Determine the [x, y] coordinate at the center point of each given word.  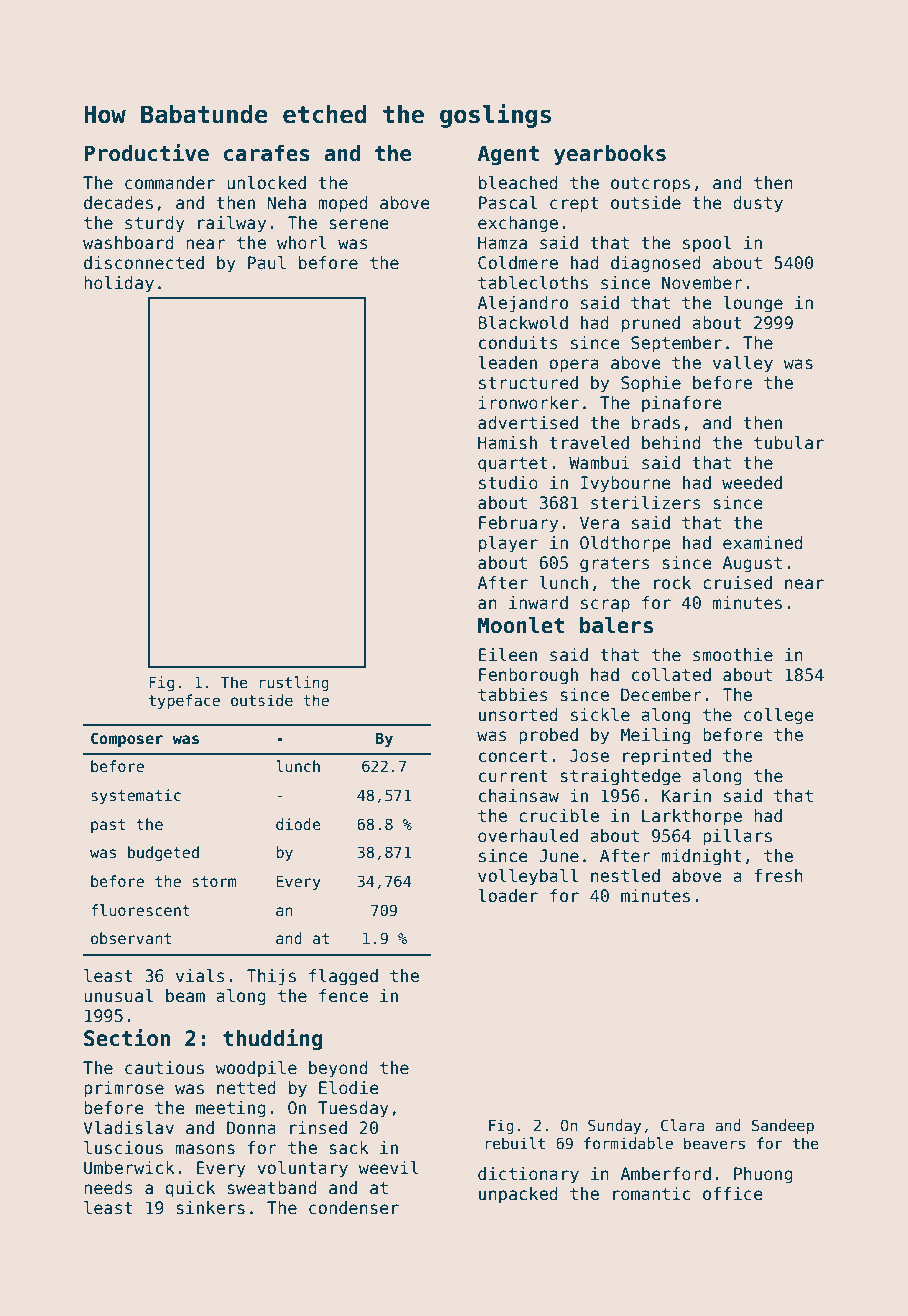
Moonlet [521, 625]
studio [508, 483]
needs [108, 1188]
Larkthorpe [692, 817]
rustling [294, 683]
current [513, 776]
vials [200, 976]
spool [707, 244]
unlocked [266, 183]
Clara [683, 1125]
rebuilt [515, 1143]
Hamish [507, 443]
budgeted [163, 853]
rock [672, 583]
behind [671, 443]
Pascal [508, 203]
